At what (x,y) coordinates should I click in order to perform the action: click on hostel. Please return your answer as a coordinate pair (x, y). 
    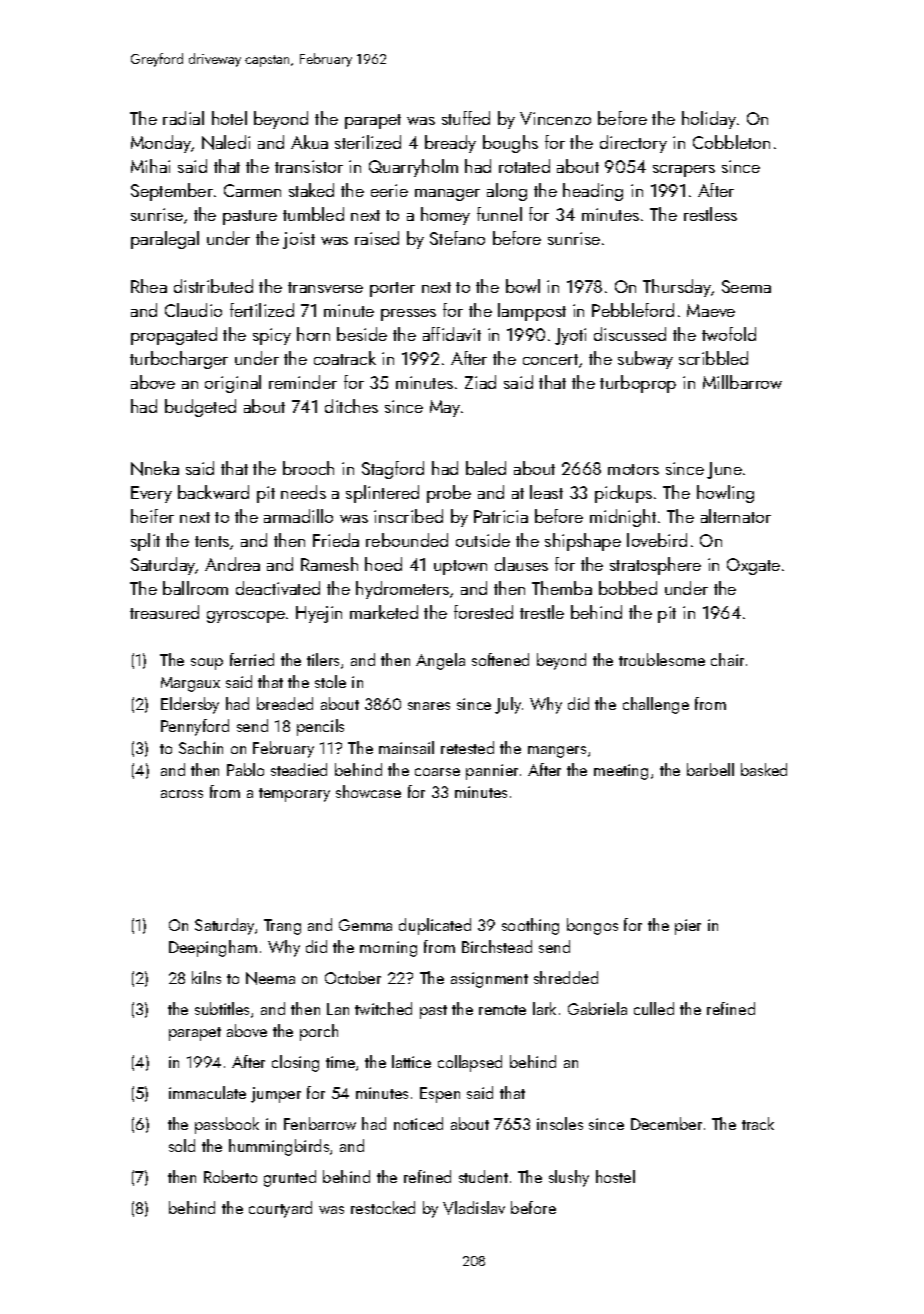
    Looking at the image, I should click on (615, 1176).
